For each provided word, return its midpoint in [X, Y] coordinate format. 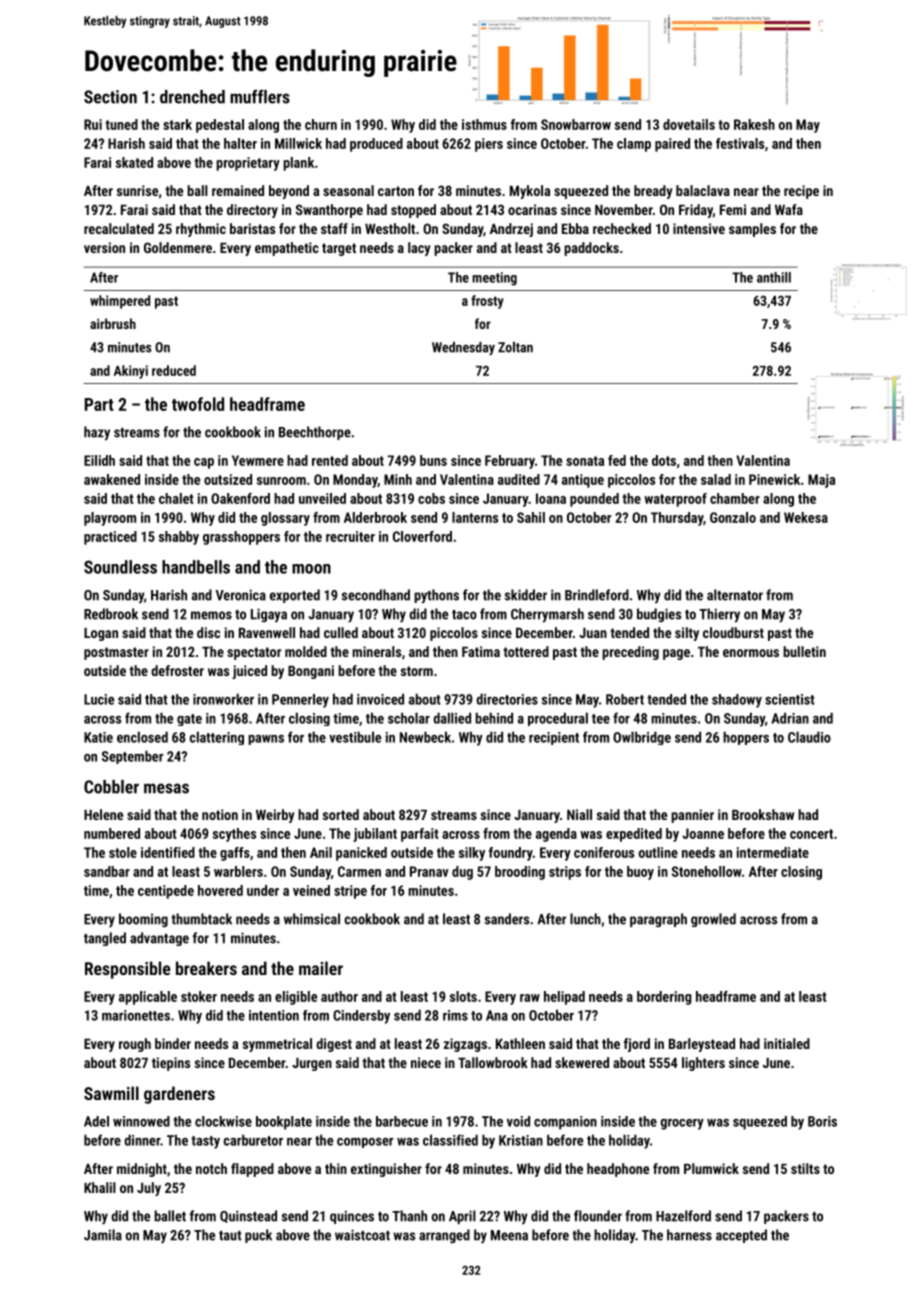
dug [462, 873]
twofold [198, 404]
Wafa [789, 209]
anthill [774, 277]
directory [252, 211]
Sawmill [111, 1093]
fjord [637, 1045]
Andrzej [511, 230]
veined [311, 890]
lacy [419, 249]
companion [565, 1123]
